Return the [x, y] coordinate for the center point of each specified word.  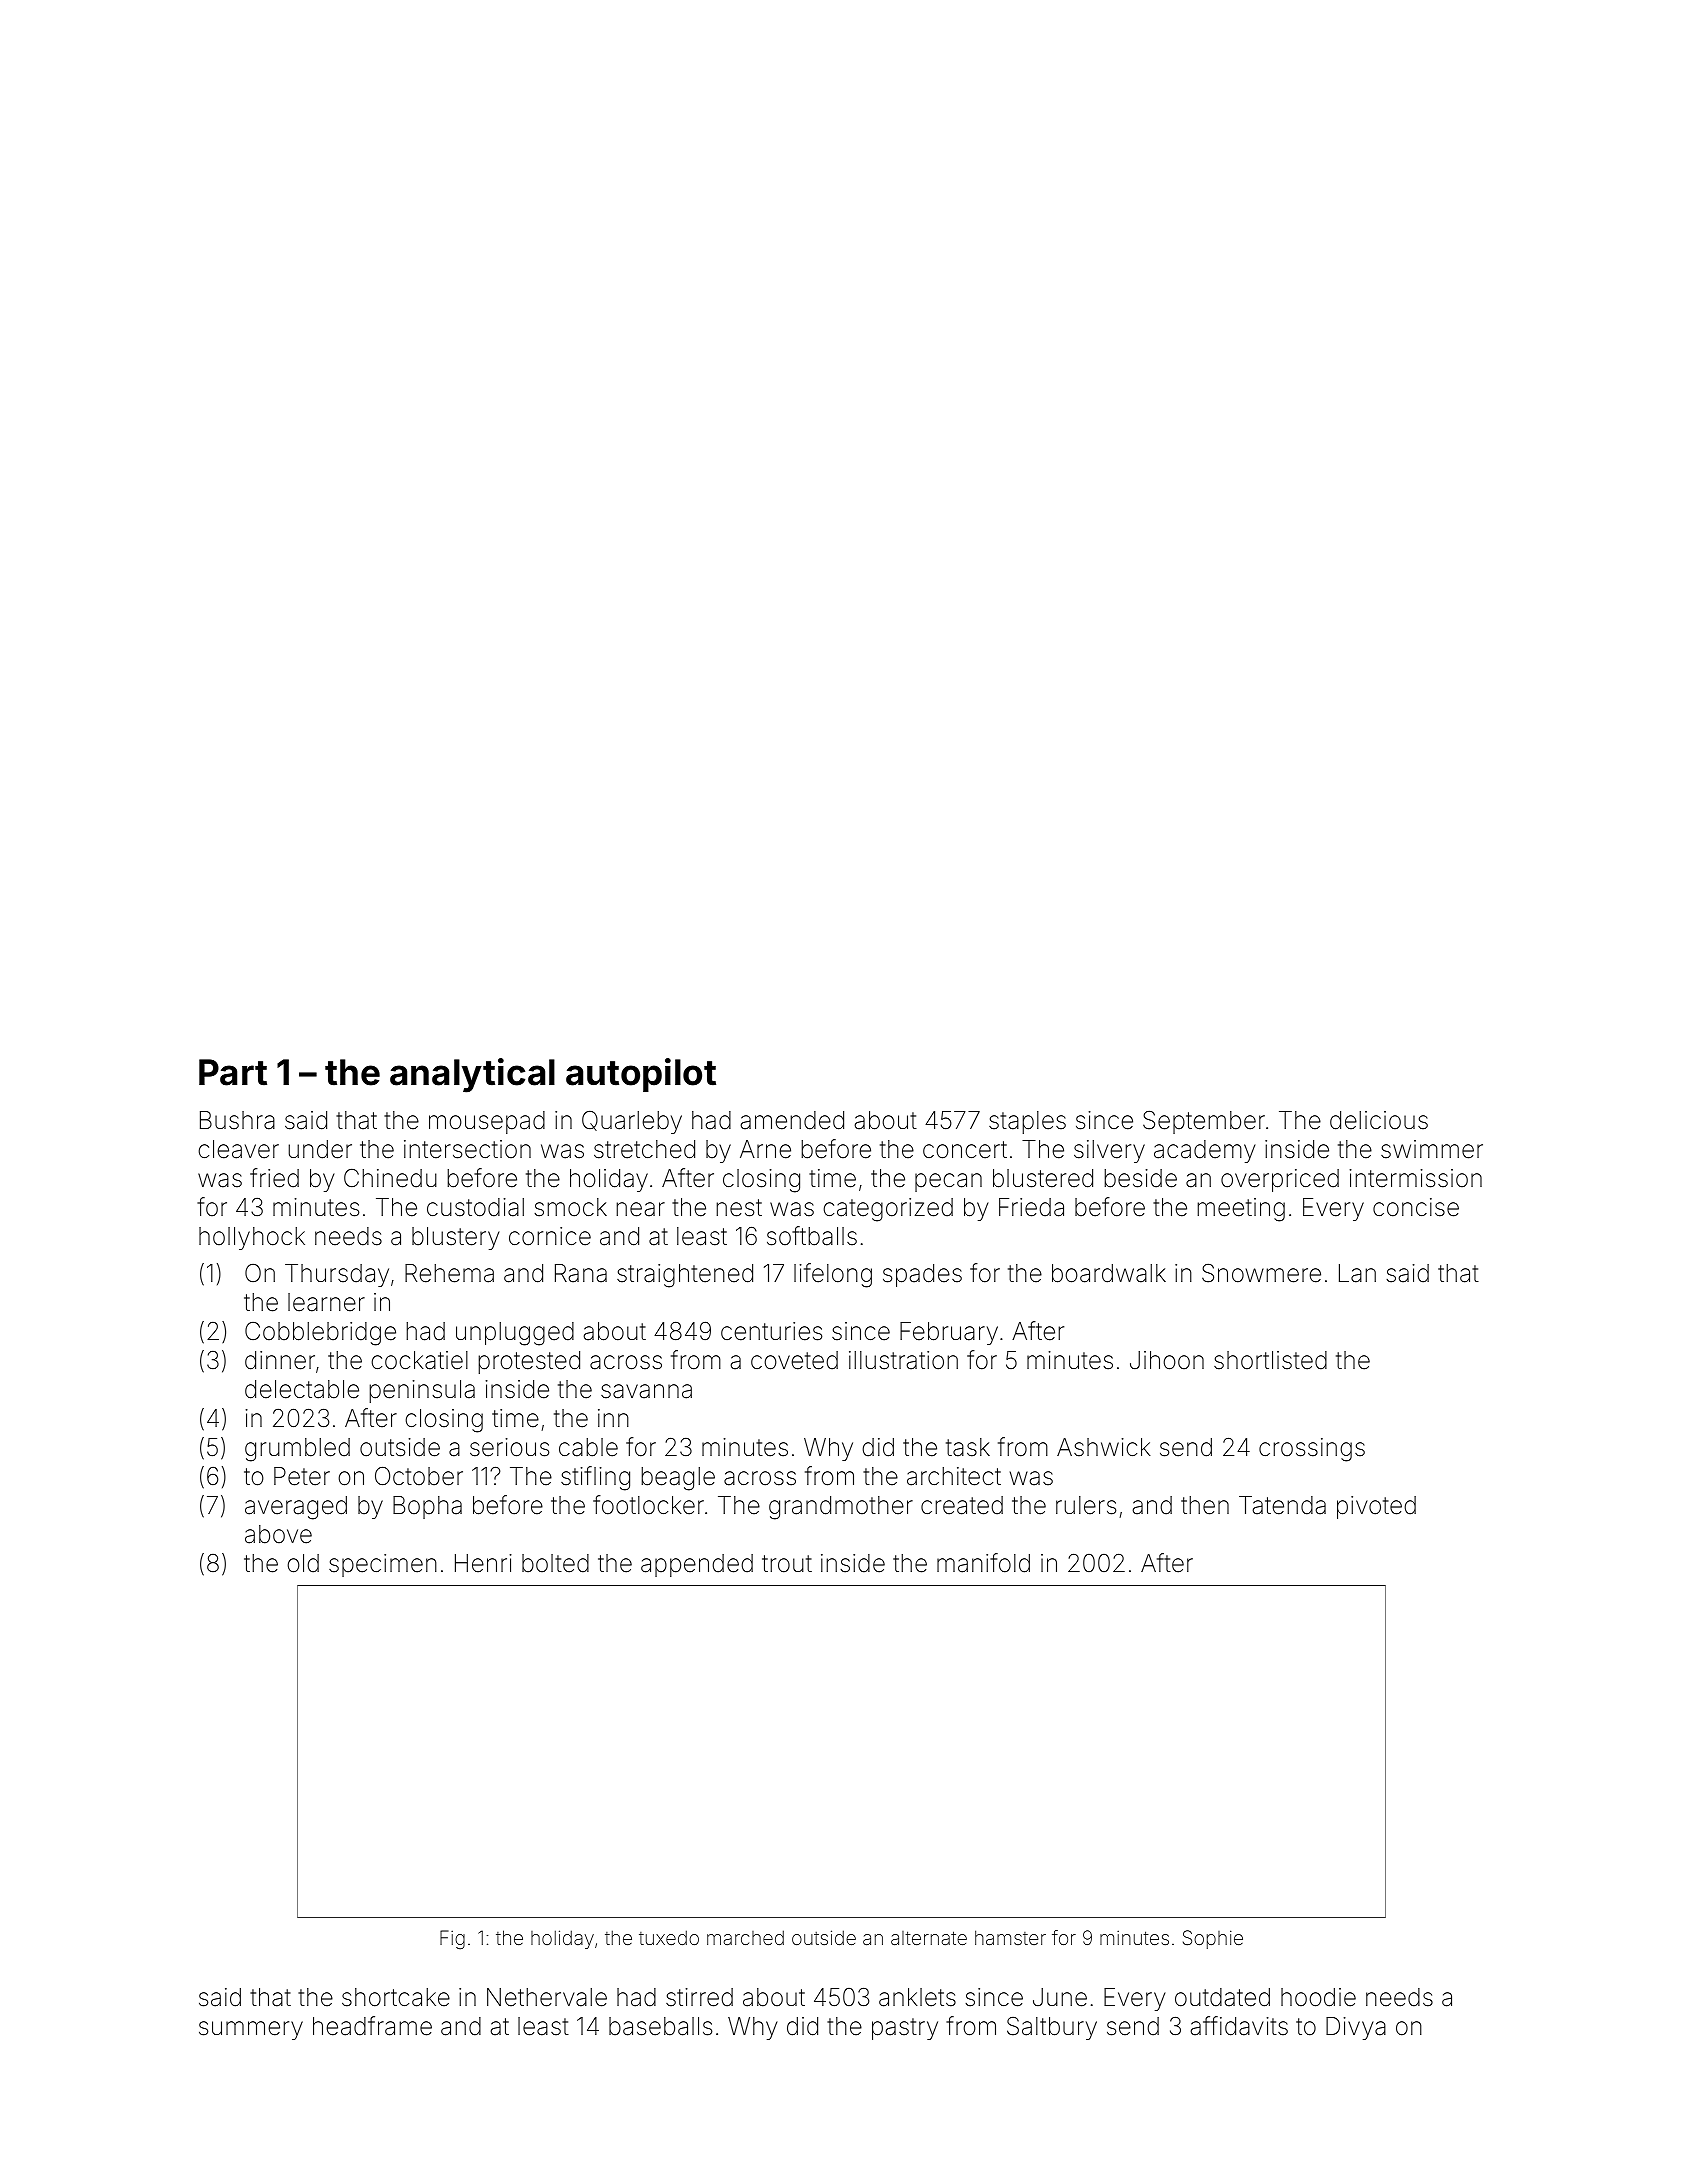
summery [251, 2030]
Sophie [1213, 1939]
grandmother [841, 1508]
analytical [472, 1075]
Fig [452, 1940]
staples [1027, 1122]
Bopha [427, 1507]
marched [745, 1937]
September [1204, 1122]
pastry [905, 2029]
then [1205, 1505]
